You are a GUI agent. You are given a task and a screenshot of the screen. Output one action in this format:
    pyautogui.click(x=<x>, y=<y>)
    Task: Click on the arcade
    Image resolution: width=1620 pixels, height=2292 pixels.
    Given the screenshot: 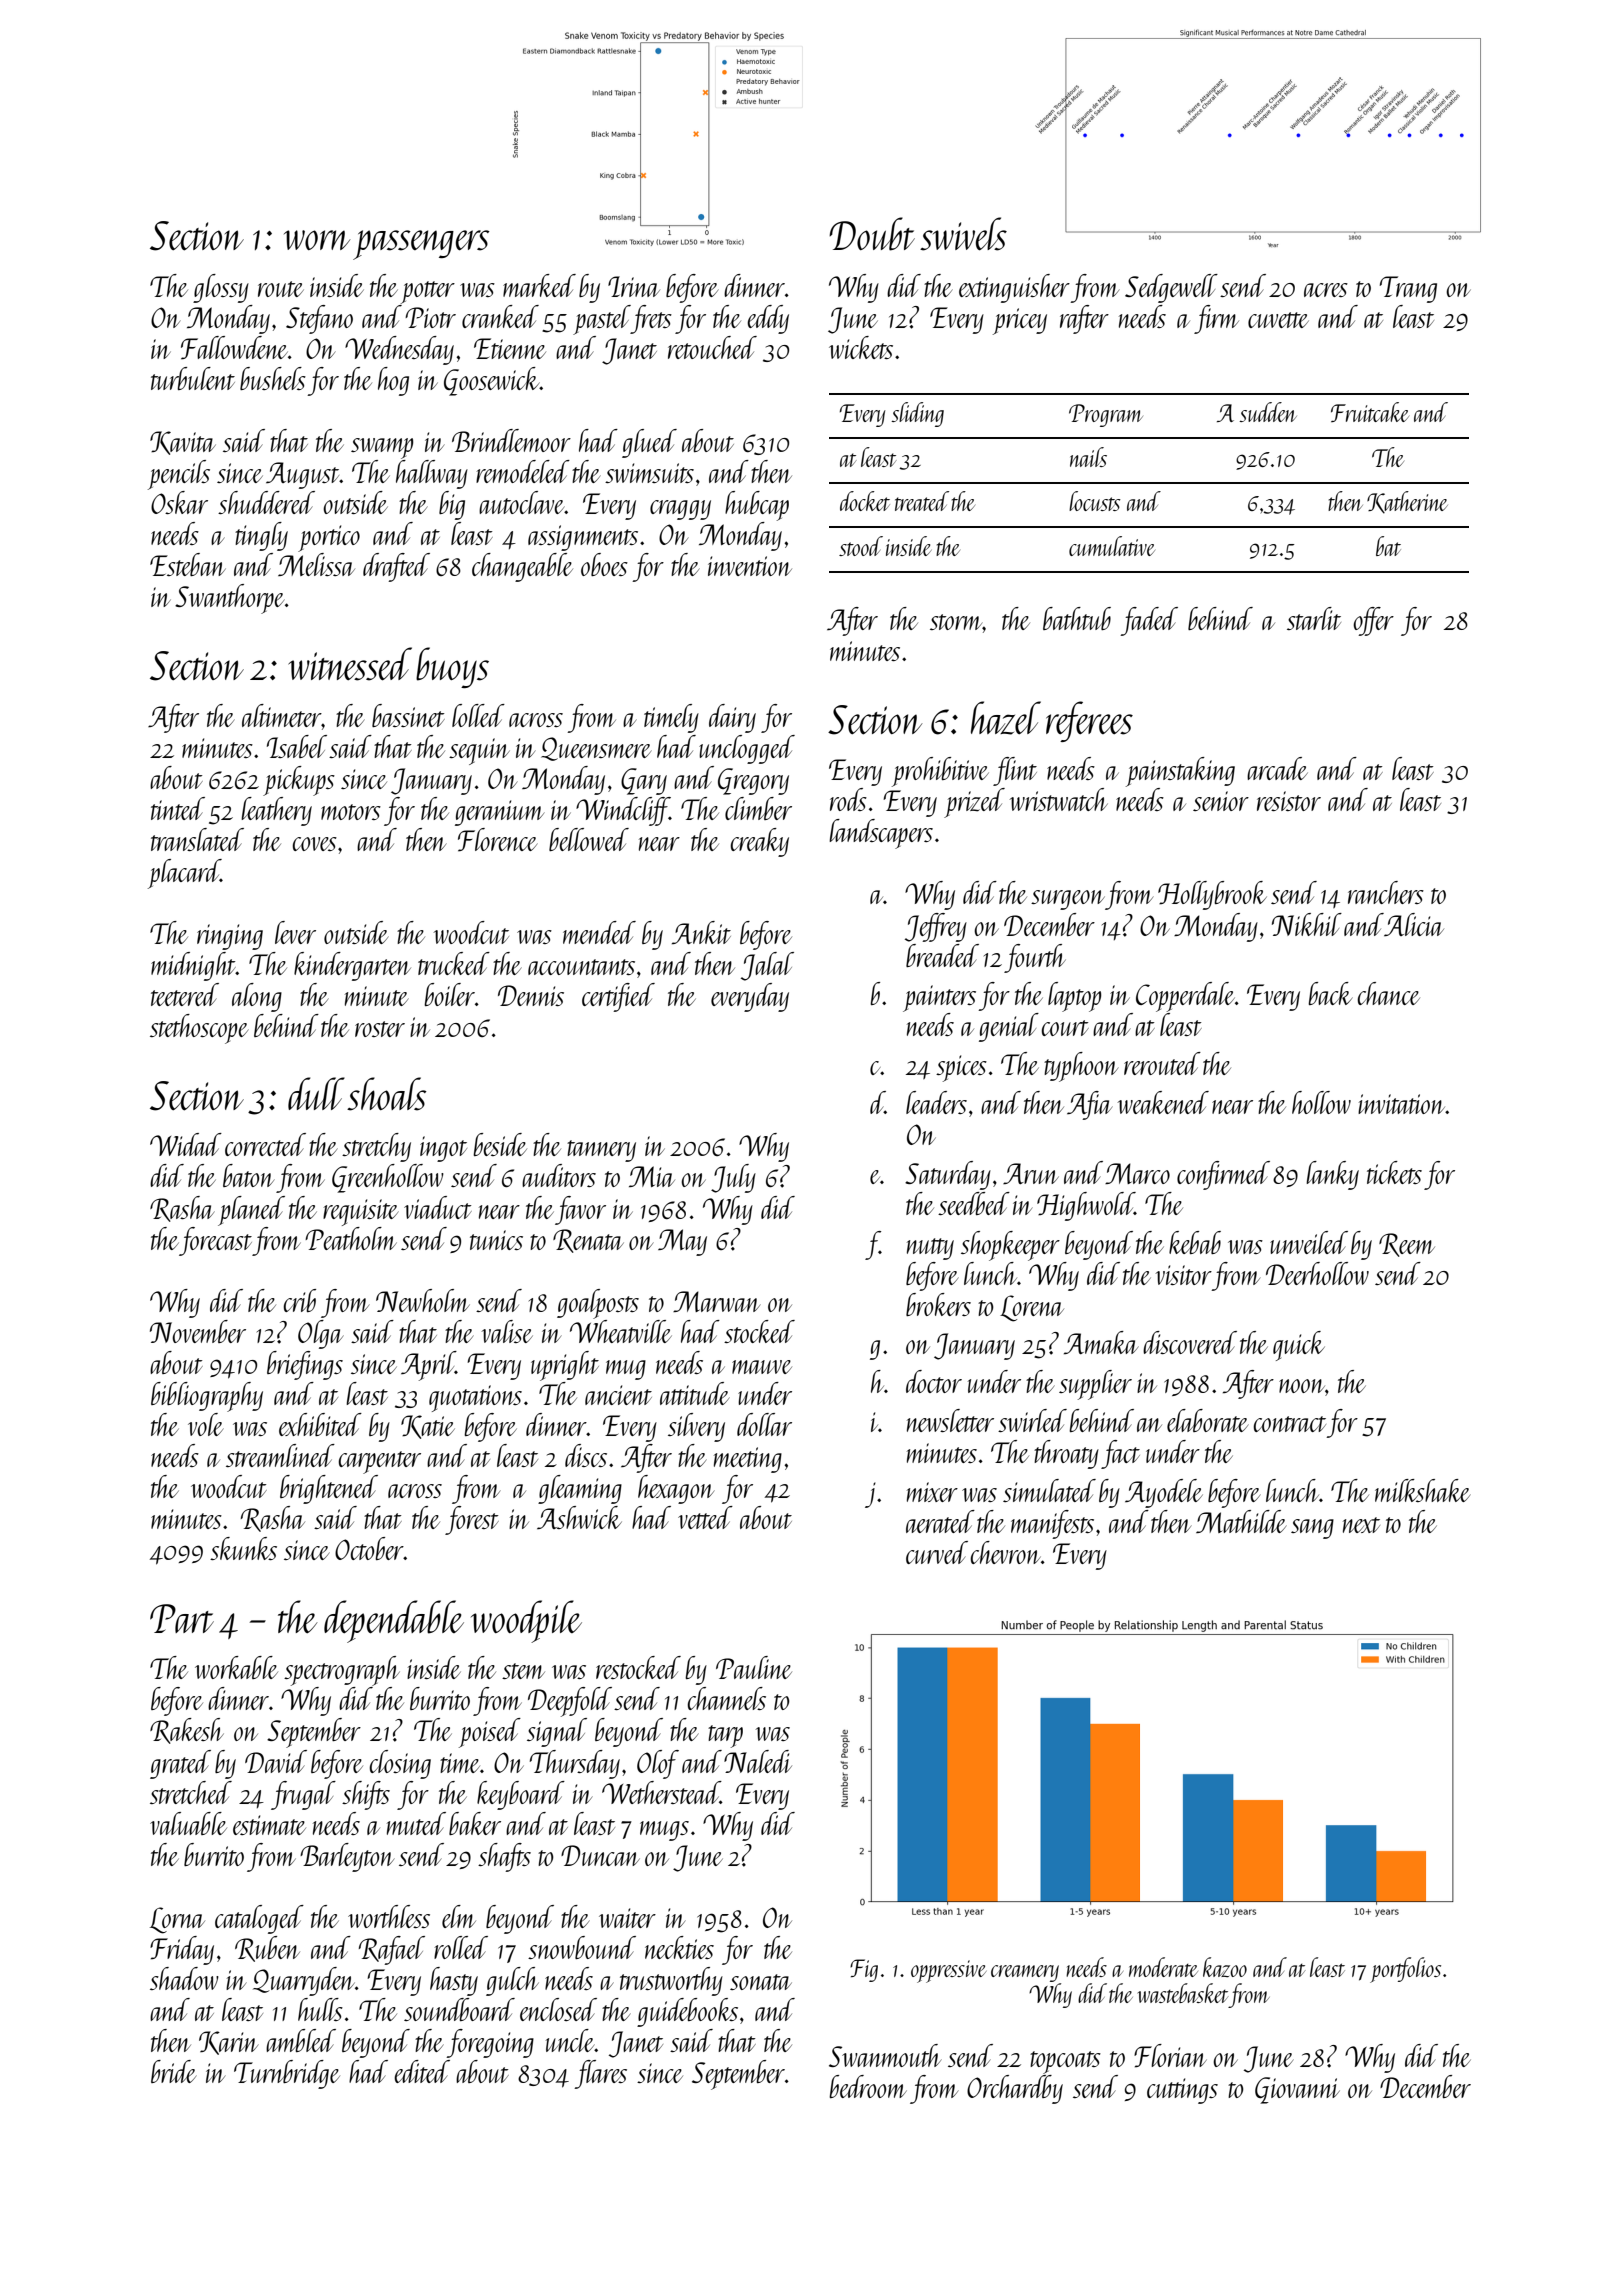 What is the action you would take?
    pyautogui.click(x=1277, y=768)
